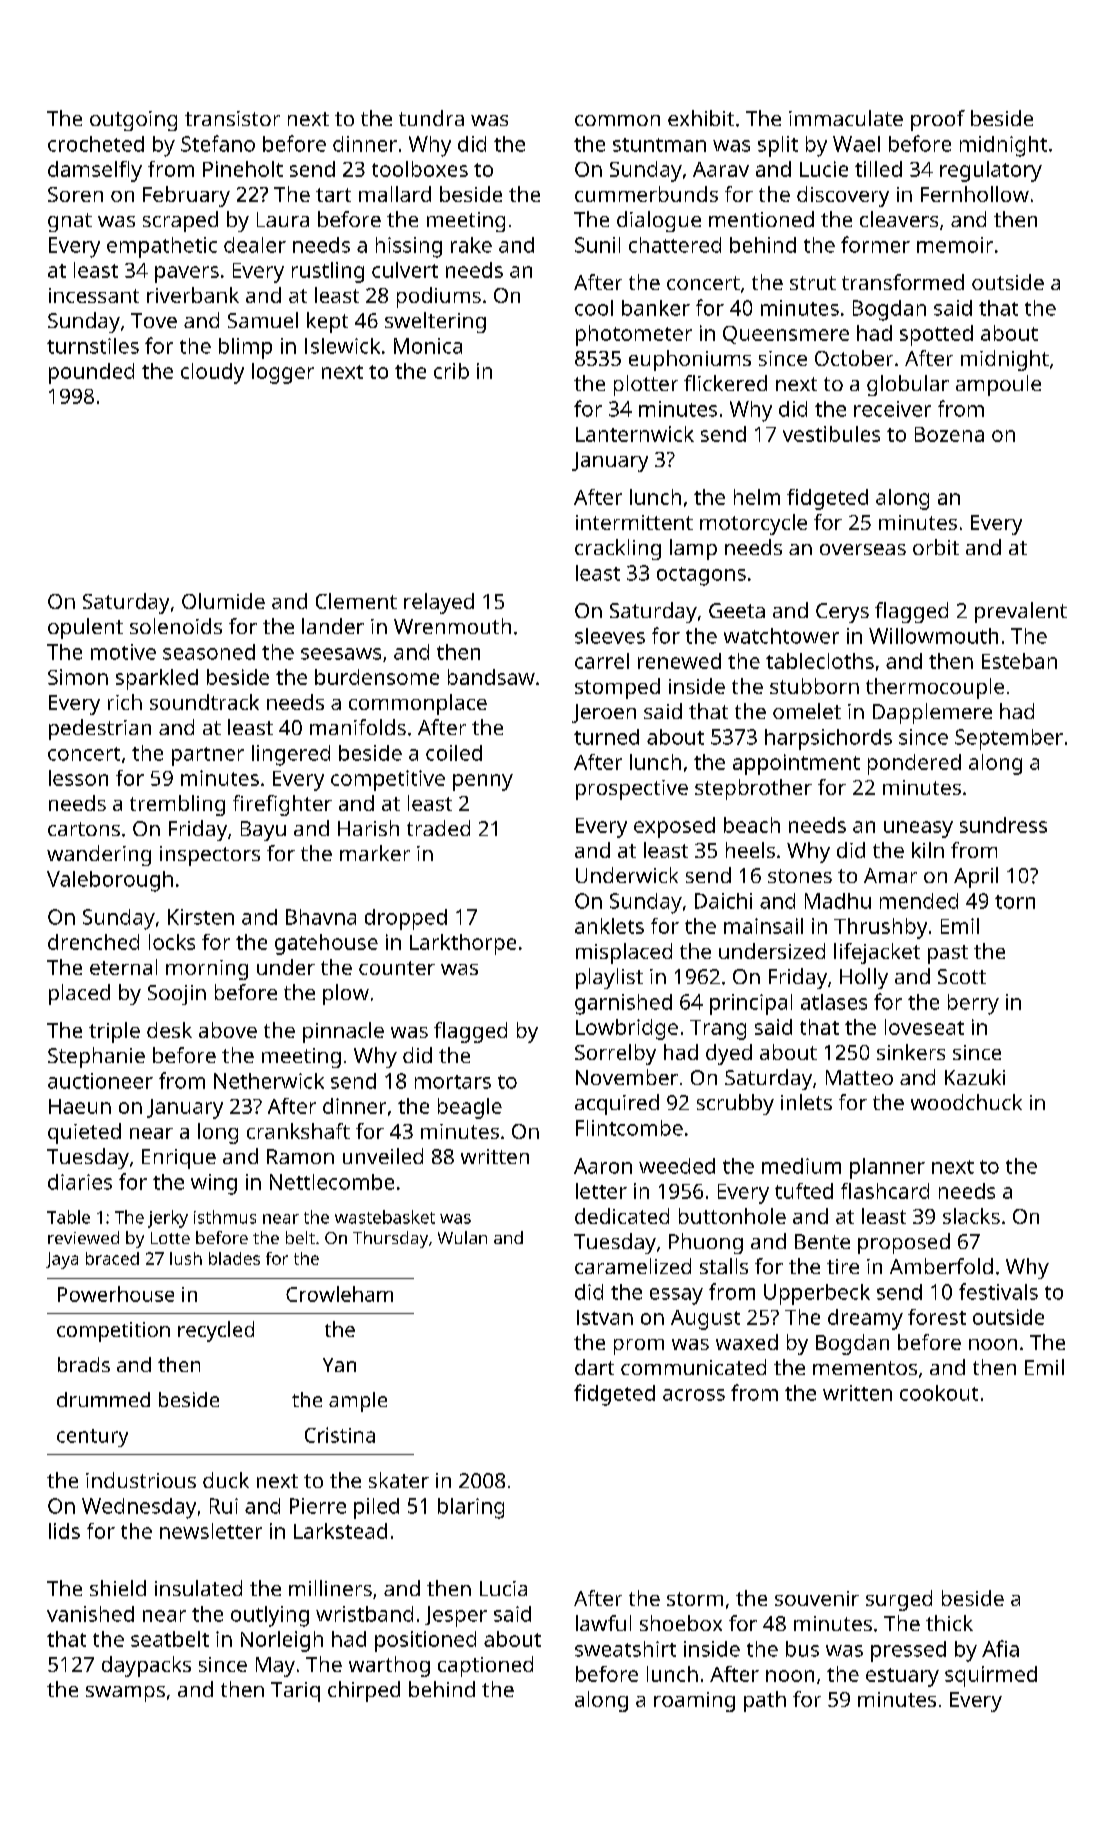 This document has width=1119, height=1843. Describe the element at coordinates (634, 335) in the document. I see `photometer` at that location.
